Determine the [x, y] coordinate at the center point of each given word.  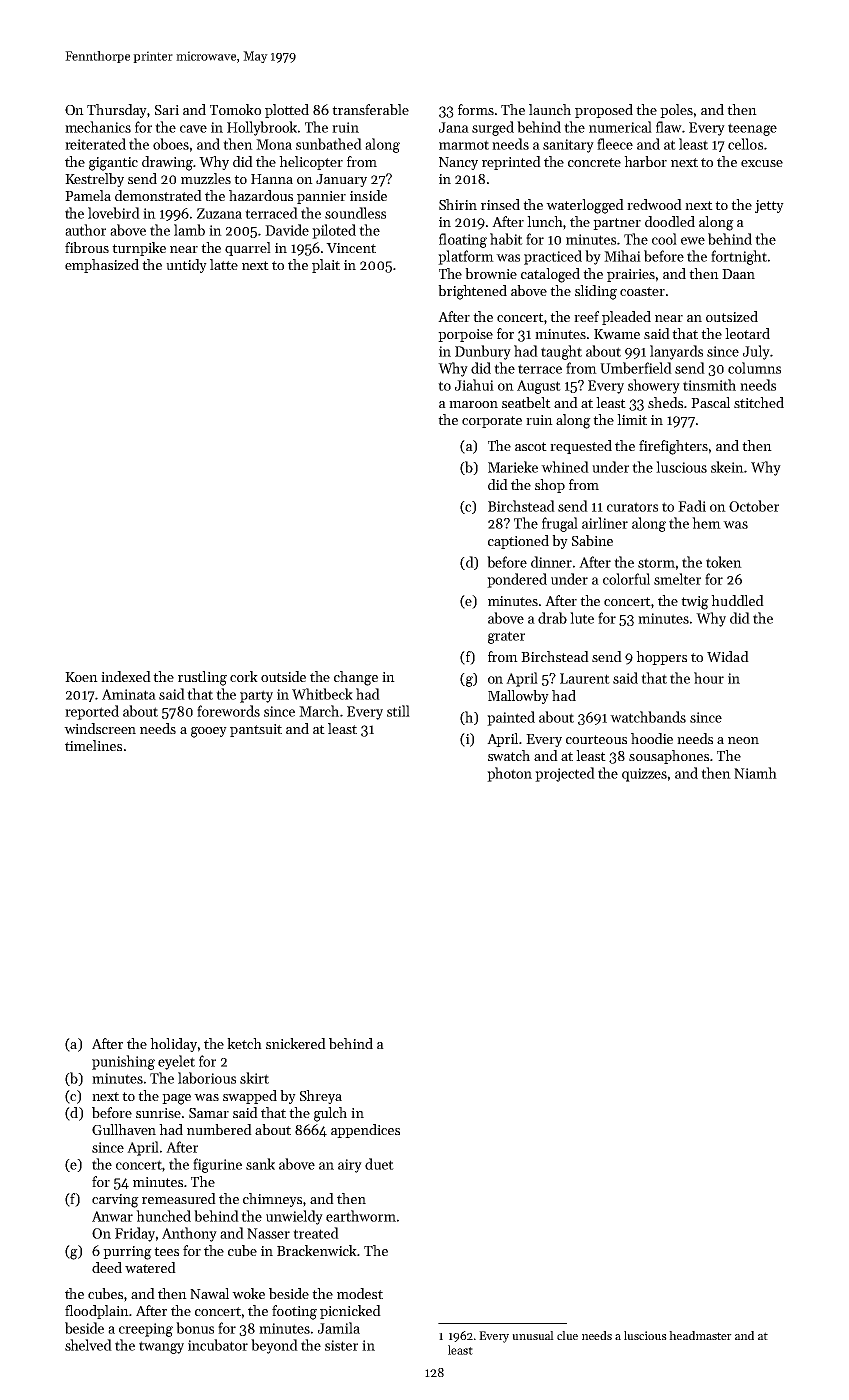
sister [341, 1345]
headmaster [700, 1335]
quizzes [644, 775]
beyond [274, 1346]
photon [509, 774]
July [756, 352]
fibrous [87, 247]
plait [326, 266]
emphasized [102, 266]
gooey [209, 732]
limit [632, 419]
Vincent [351, 248]
